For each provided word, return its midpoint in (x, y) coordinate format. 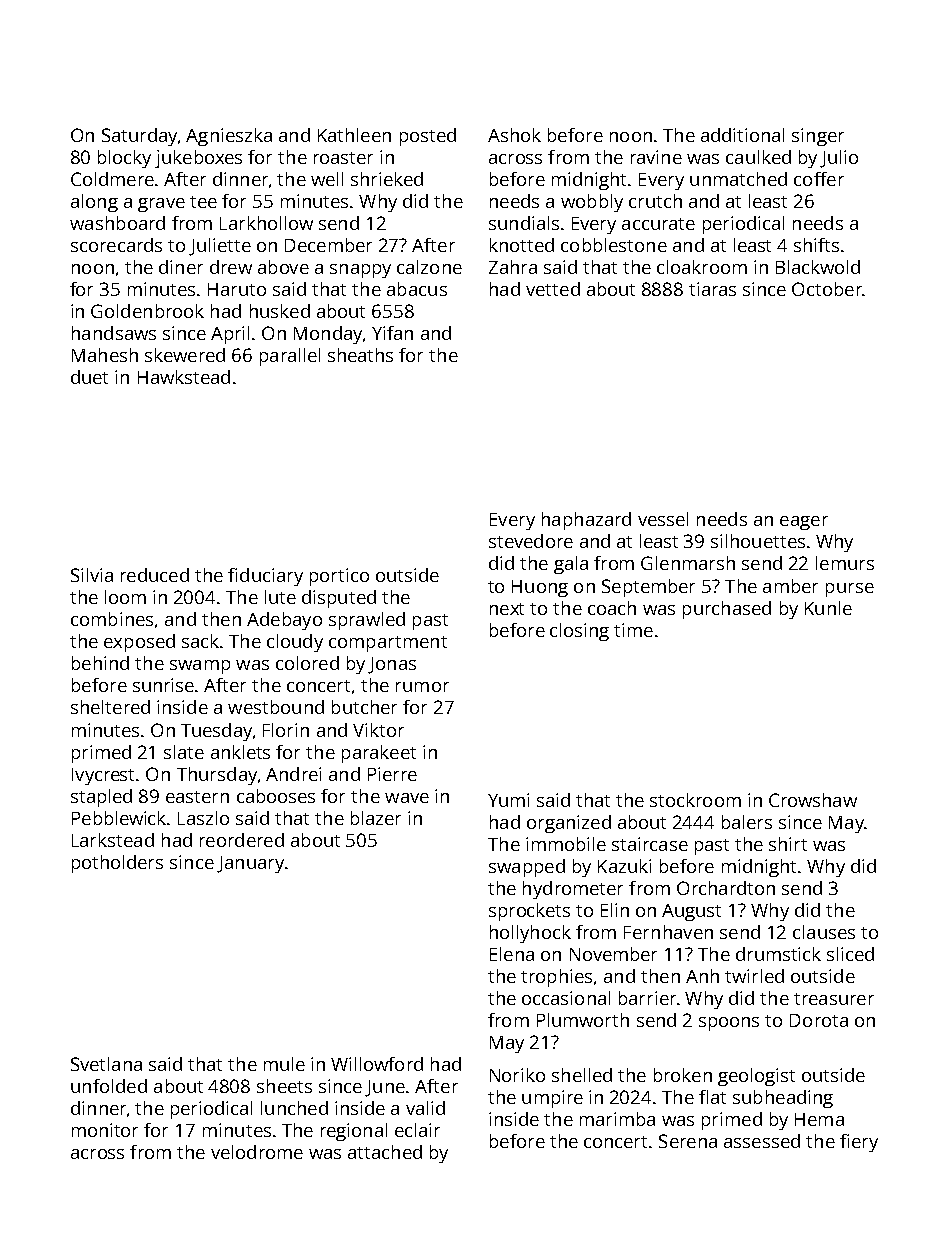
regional (354, 1132)
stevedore (531, 541)
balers (747, 822)
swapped (527, 868)
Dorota (819, 1020)
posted (428, 137)
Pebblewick (120, 818)
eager (804, 523)
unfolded (109, 1086)
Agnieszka (229, 137)
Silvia (92, 575)
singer (818, 137)
